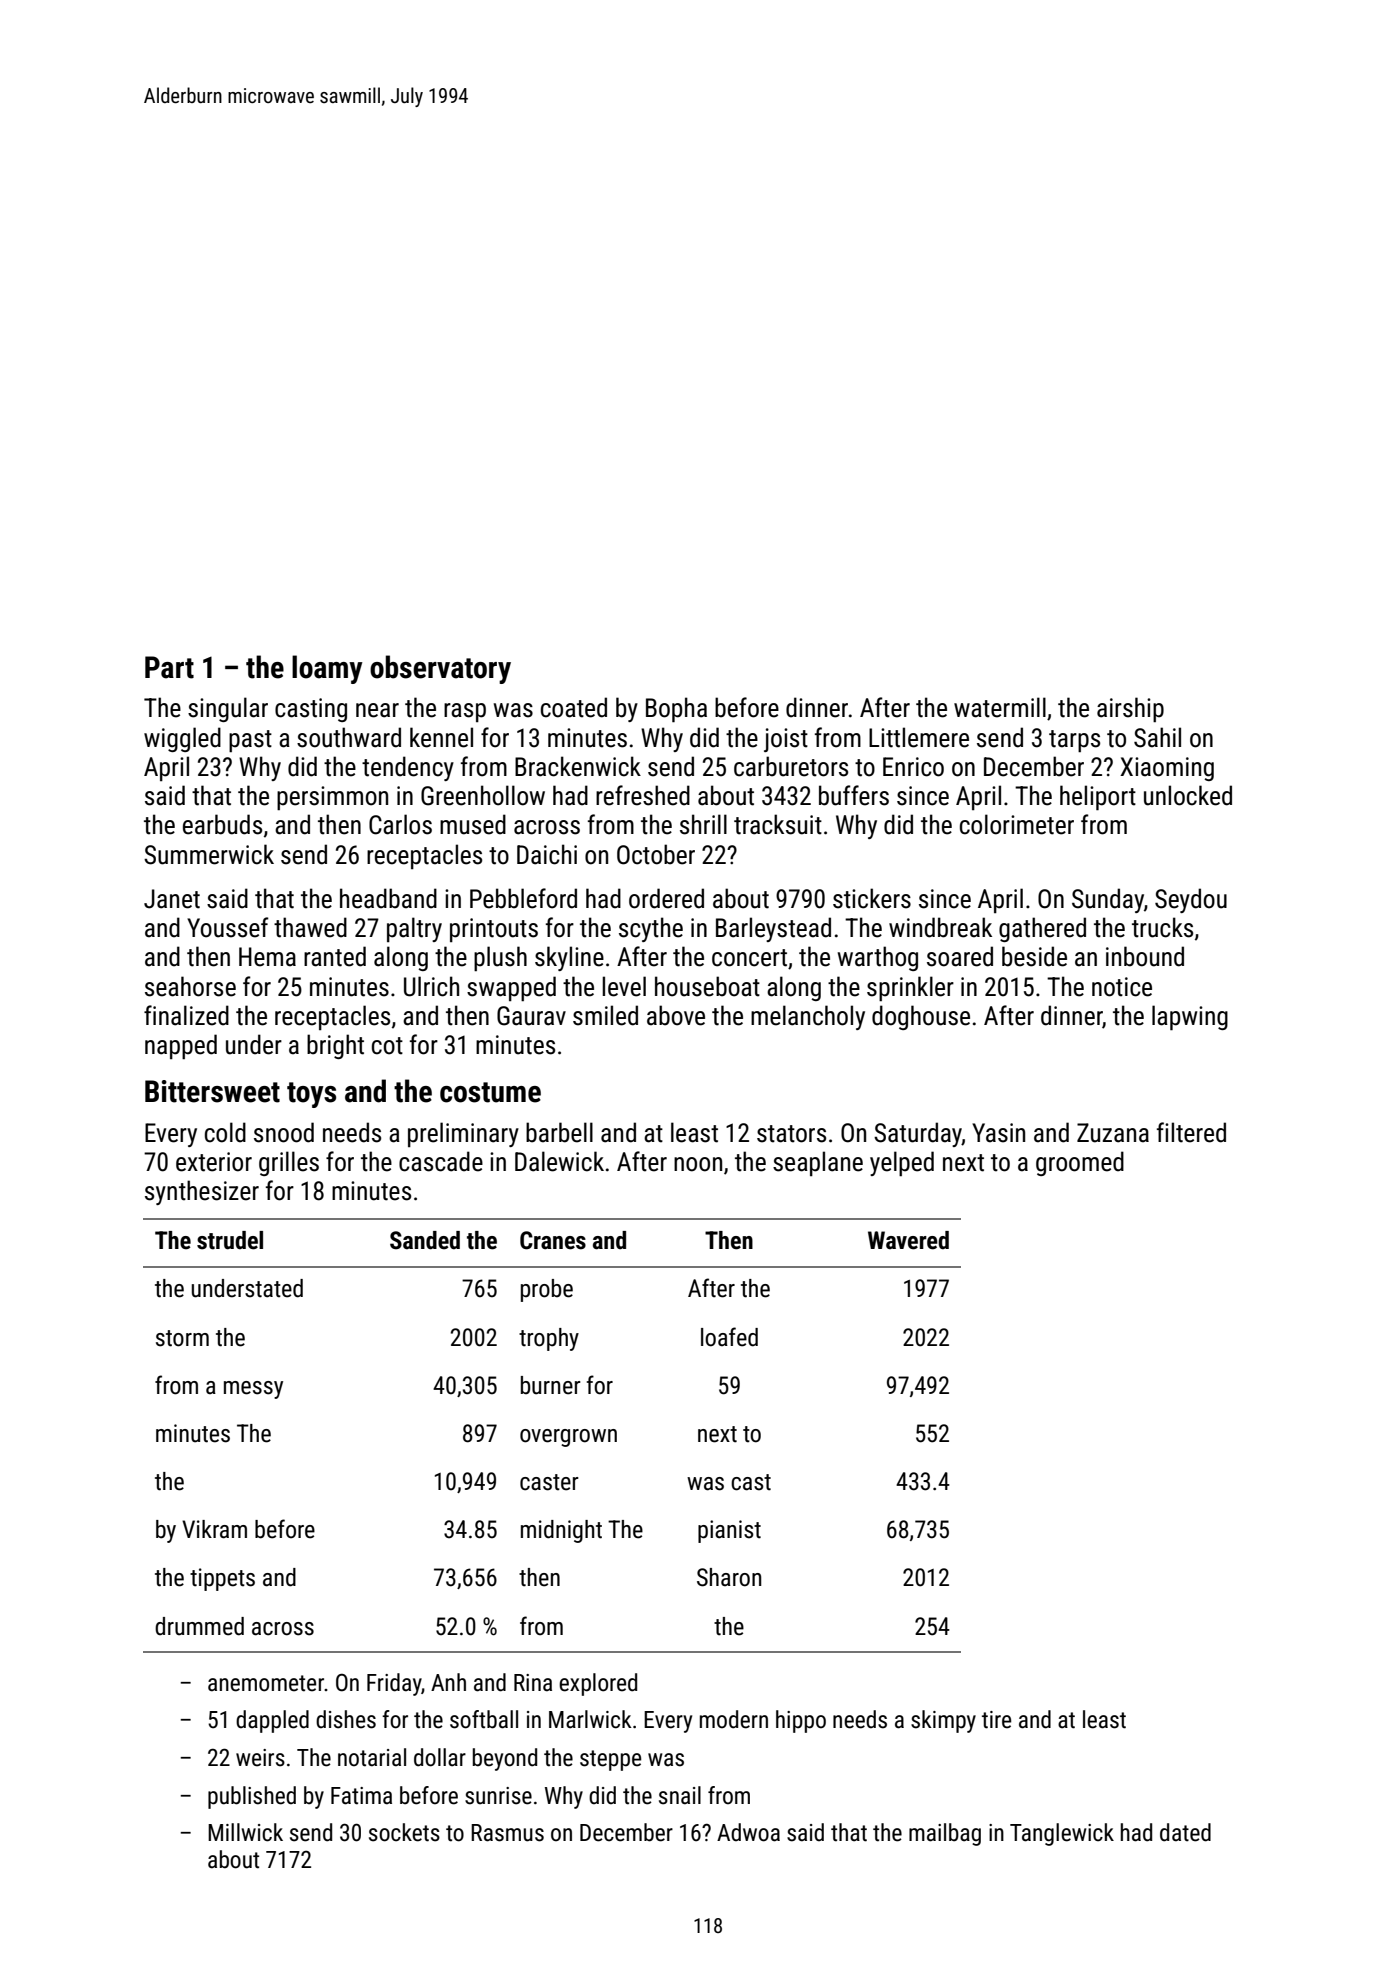 This page has width=1386, height=1969. I want to click on houseboat, so click(707, 986).
